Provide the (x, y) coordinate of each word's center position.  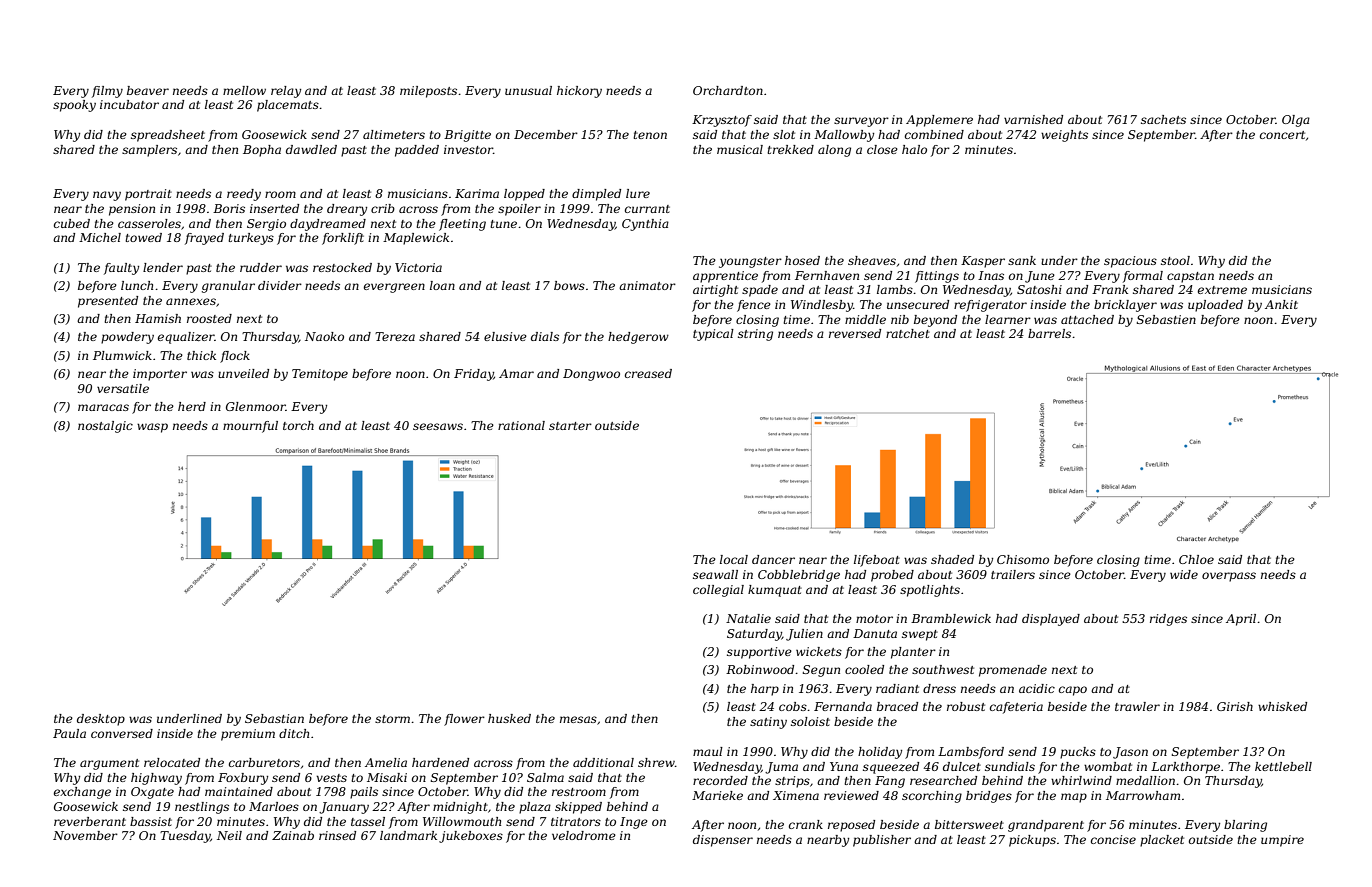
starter (570, 426)
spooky (74, 106)
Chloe (1196, 559)
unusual (528, 90)
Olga (1296, 121)
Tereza (395, 336)
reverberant (90, 821)
